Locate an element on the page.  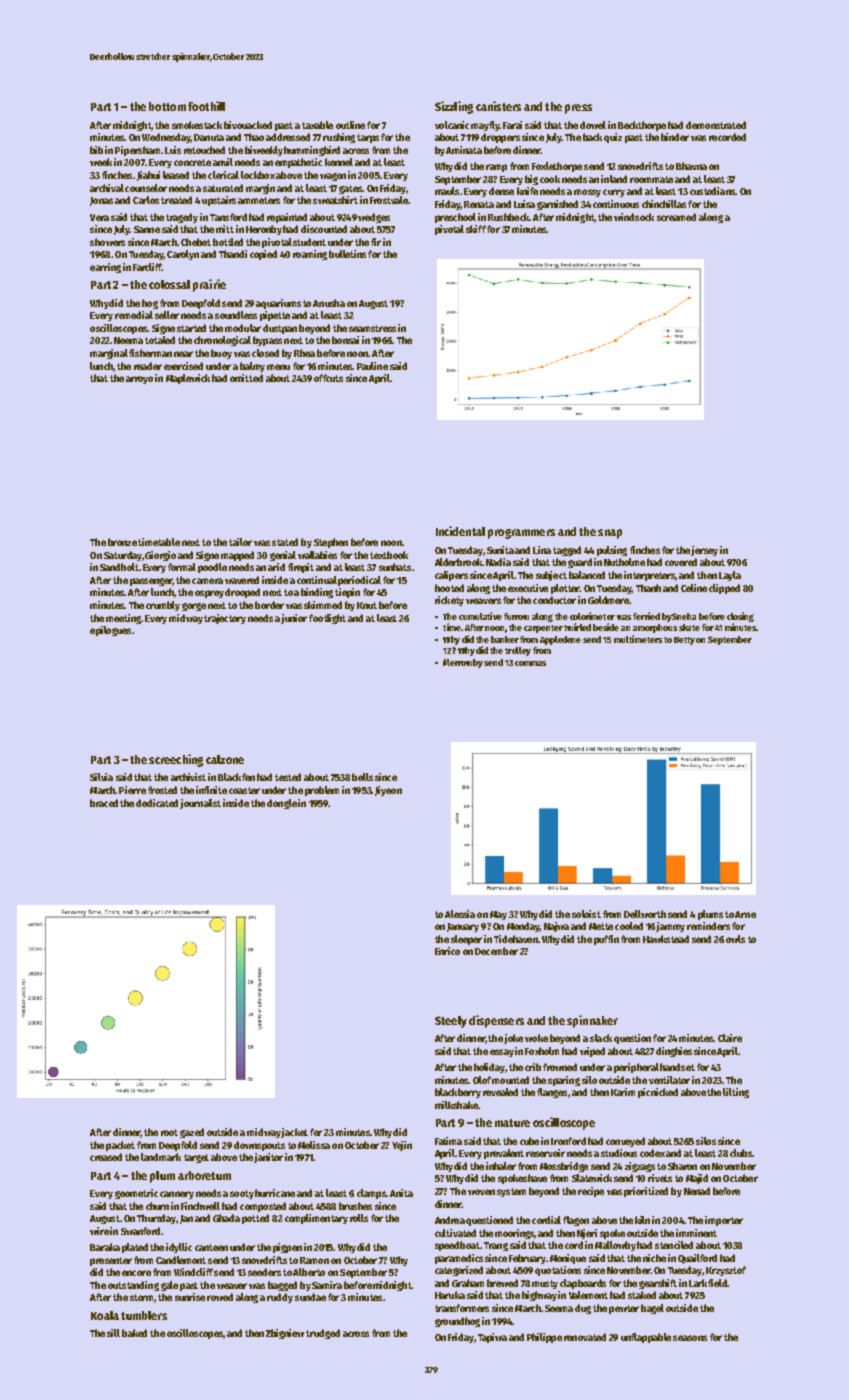
dinghies is located at coordinates (674, 1052).
